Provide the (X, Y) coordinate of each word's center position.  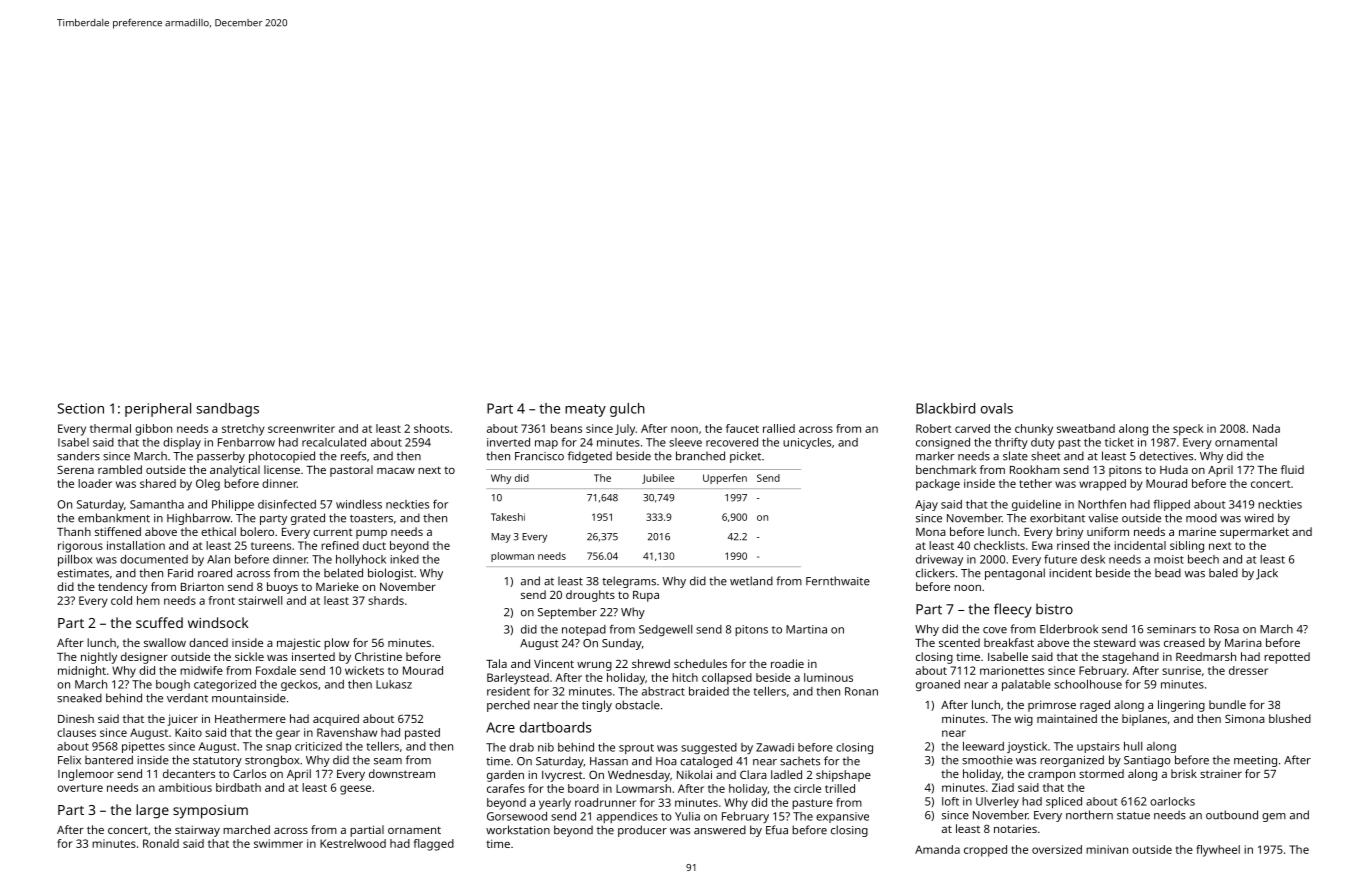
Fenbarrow (246, 442)
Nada (1266, 428)
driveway (939, 560)
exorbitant (1057, 518)
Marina (1243, 643)
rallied (779, 428)
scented (959, 642)
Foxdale (276, 670)
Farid (180, 573)
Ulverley (997, 802)
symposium (210, 812)
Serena (75, 469)
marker (935, 456)
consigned (943, 443)
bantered (109, 760)
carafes (506, 788)
